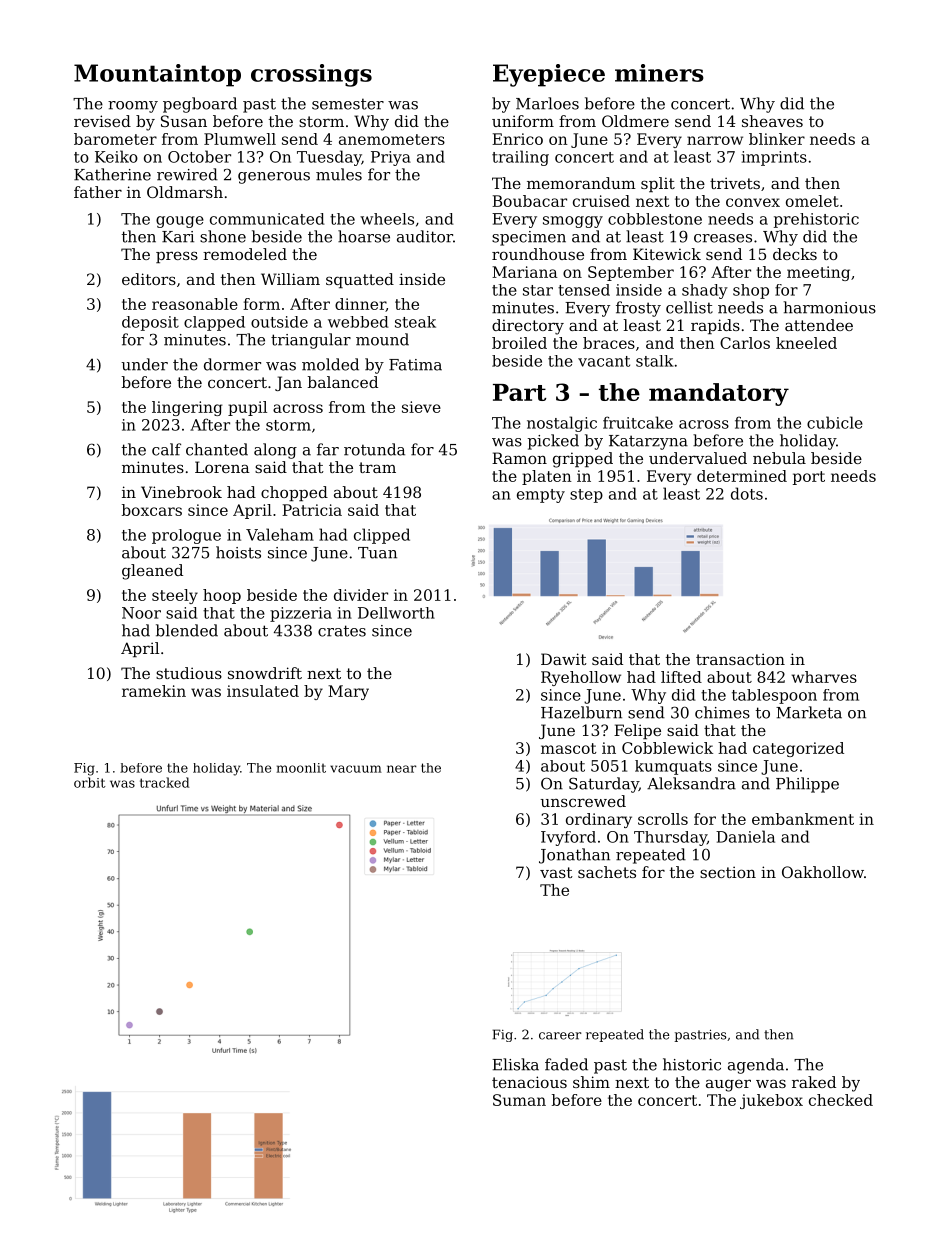 The image size is (952, 1233). I want to click on Dawit, so click(564, 659).
